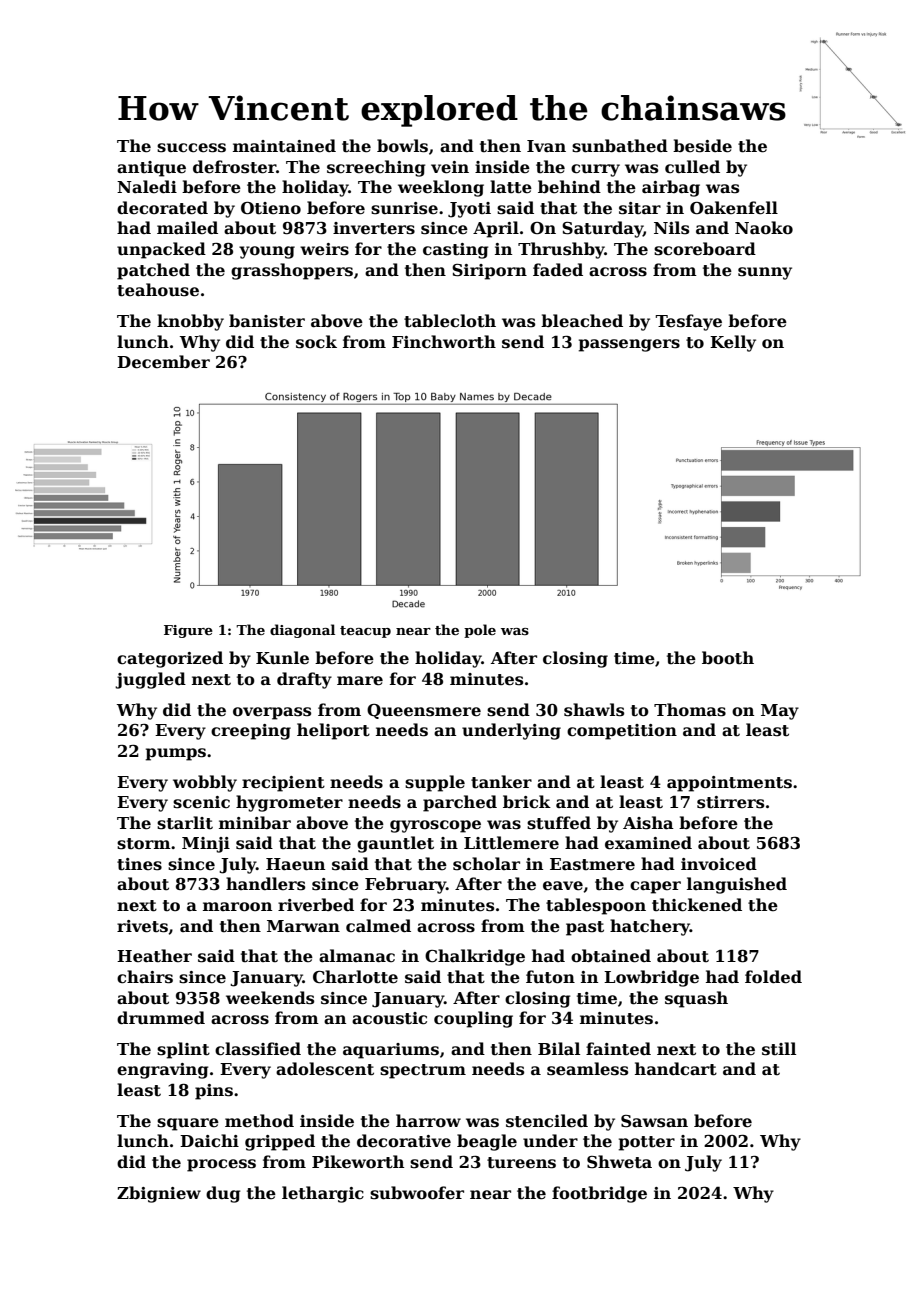 Image resolution: width=924 pixels, height=1308 pixels. I want to click on competition, so click(622, 732).
